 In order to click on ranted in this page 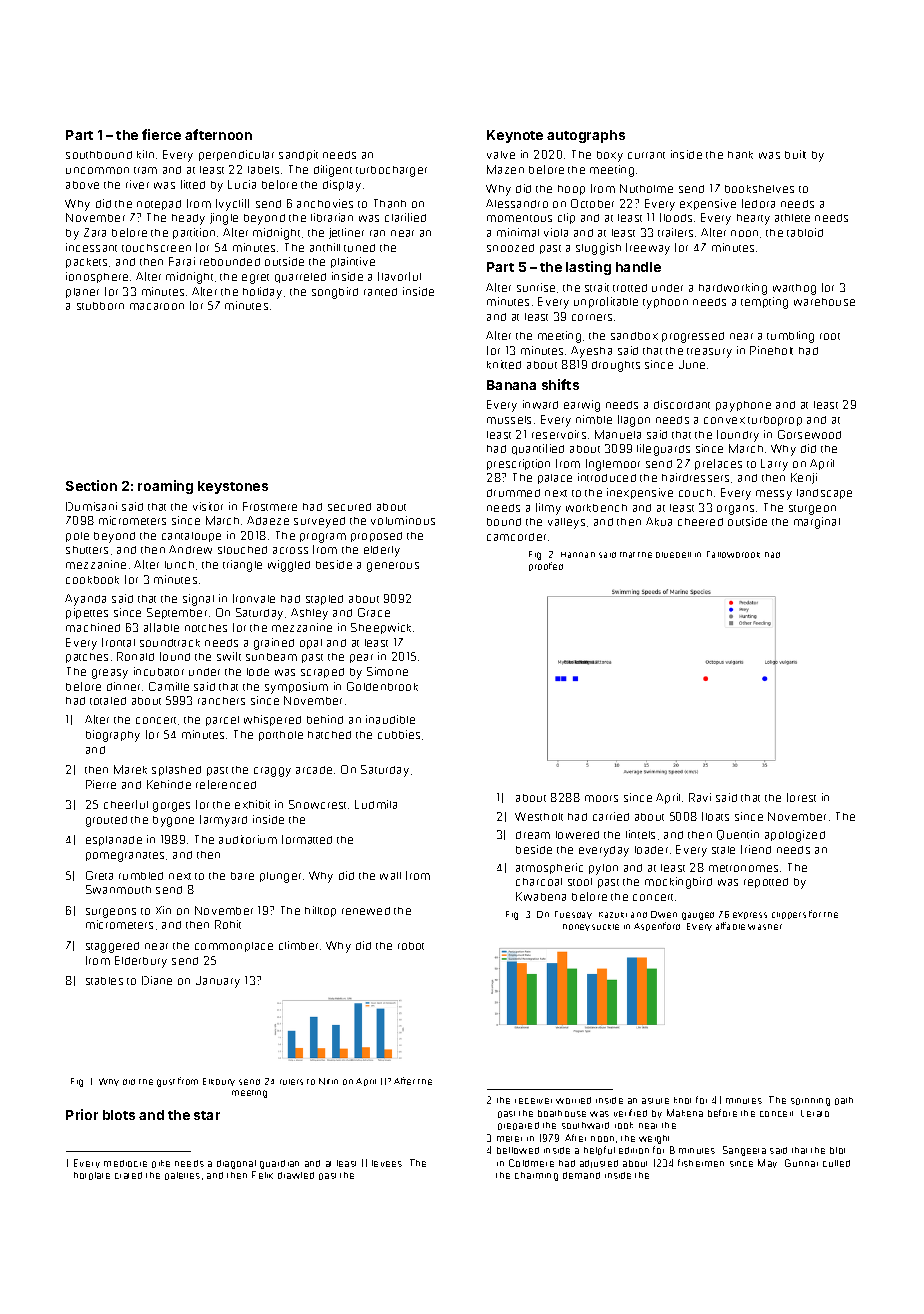, I will do `click(380, 292)`.
